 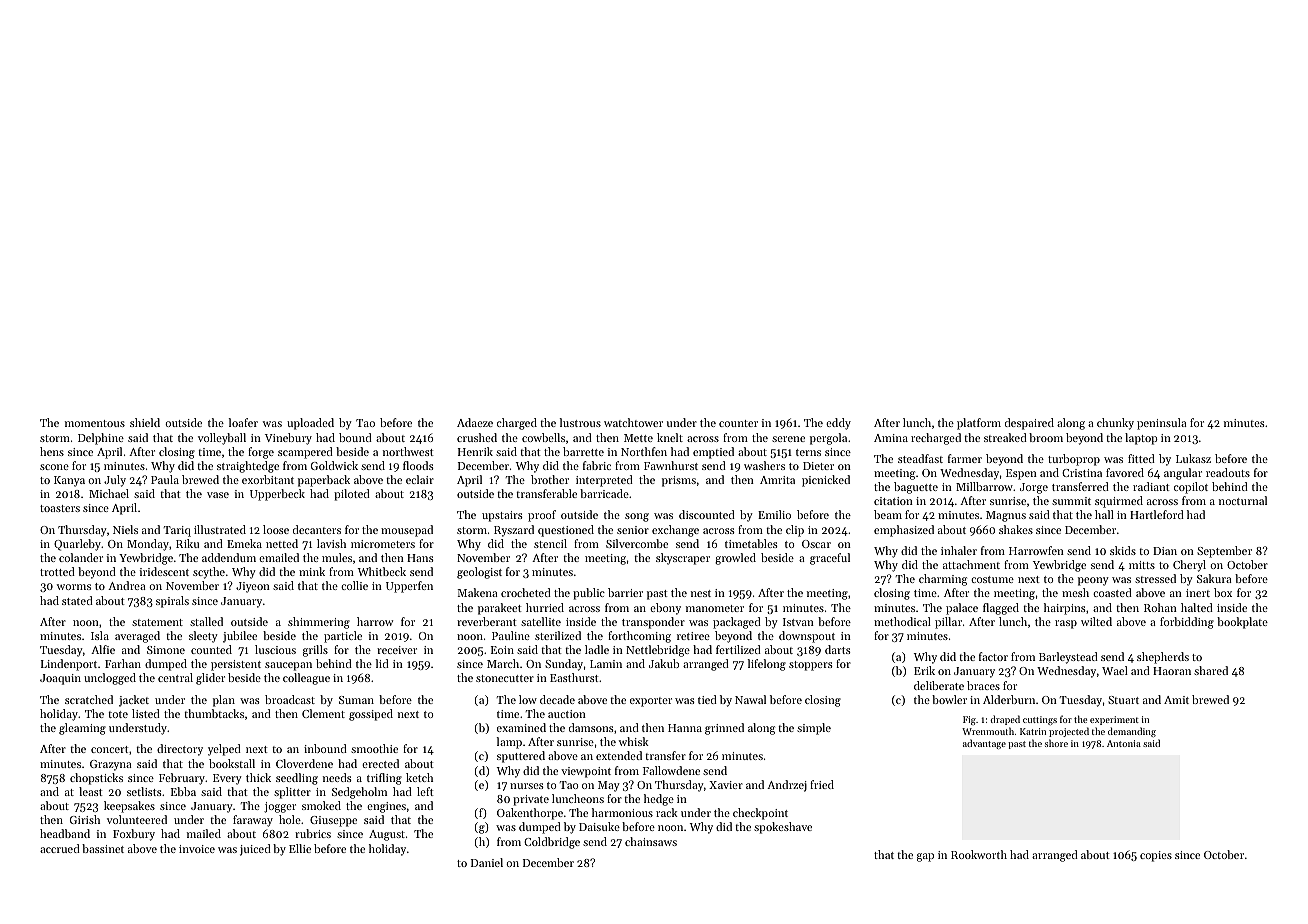 What do you see at coordinates (52, 451) in the document?
I see `hens` at bounding box center [52, 451].
